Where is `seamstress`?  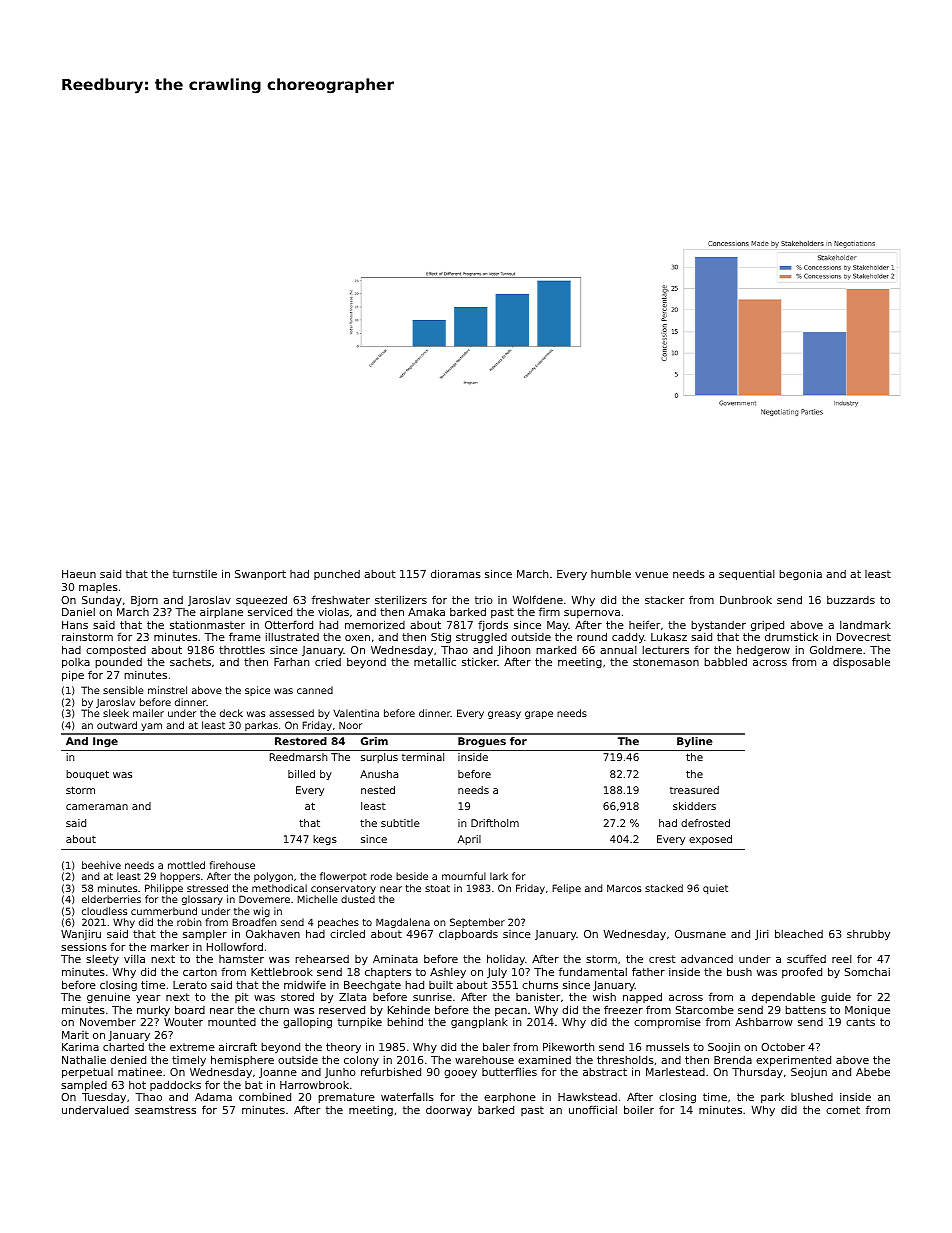 seamstress is located at coordinates (165, 1110).
